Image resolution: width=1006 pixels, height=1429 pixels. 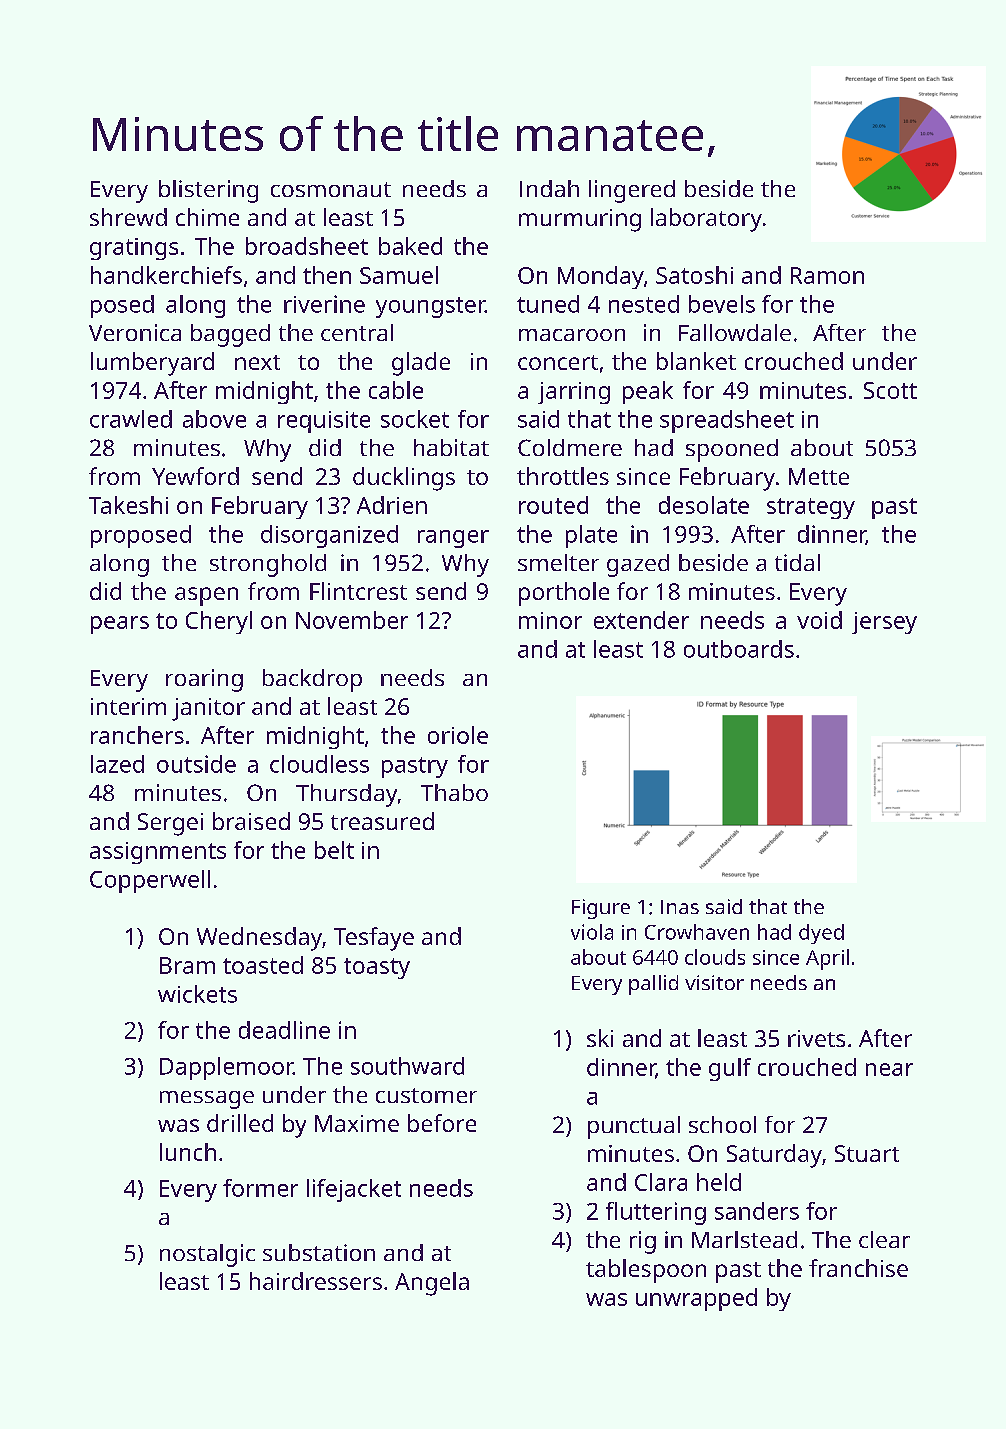 I want to click on rivets, so click(x=816, y=1038).
